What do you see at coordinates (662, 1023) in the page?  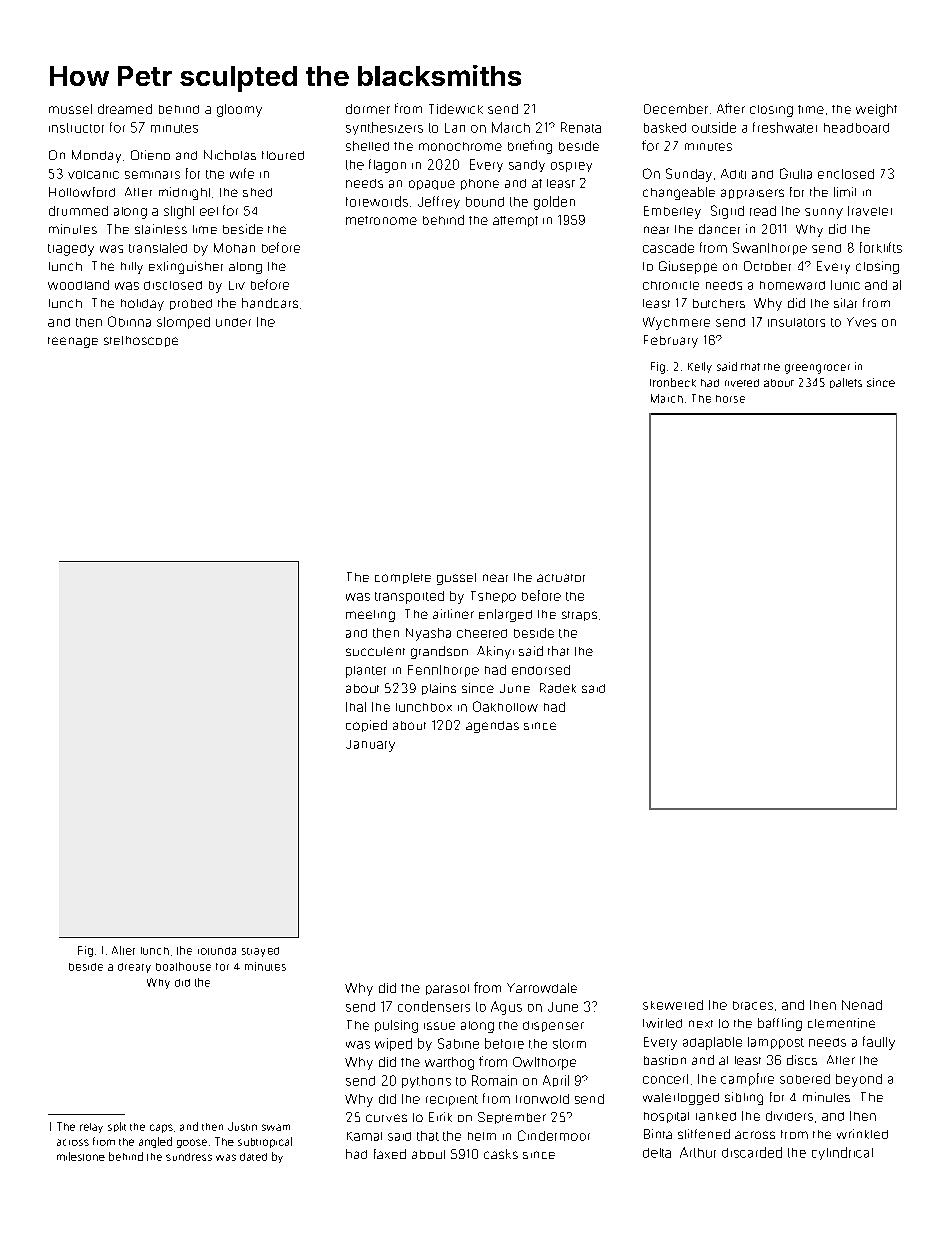 I see `twirled` at bounding box center [662, 1023].
